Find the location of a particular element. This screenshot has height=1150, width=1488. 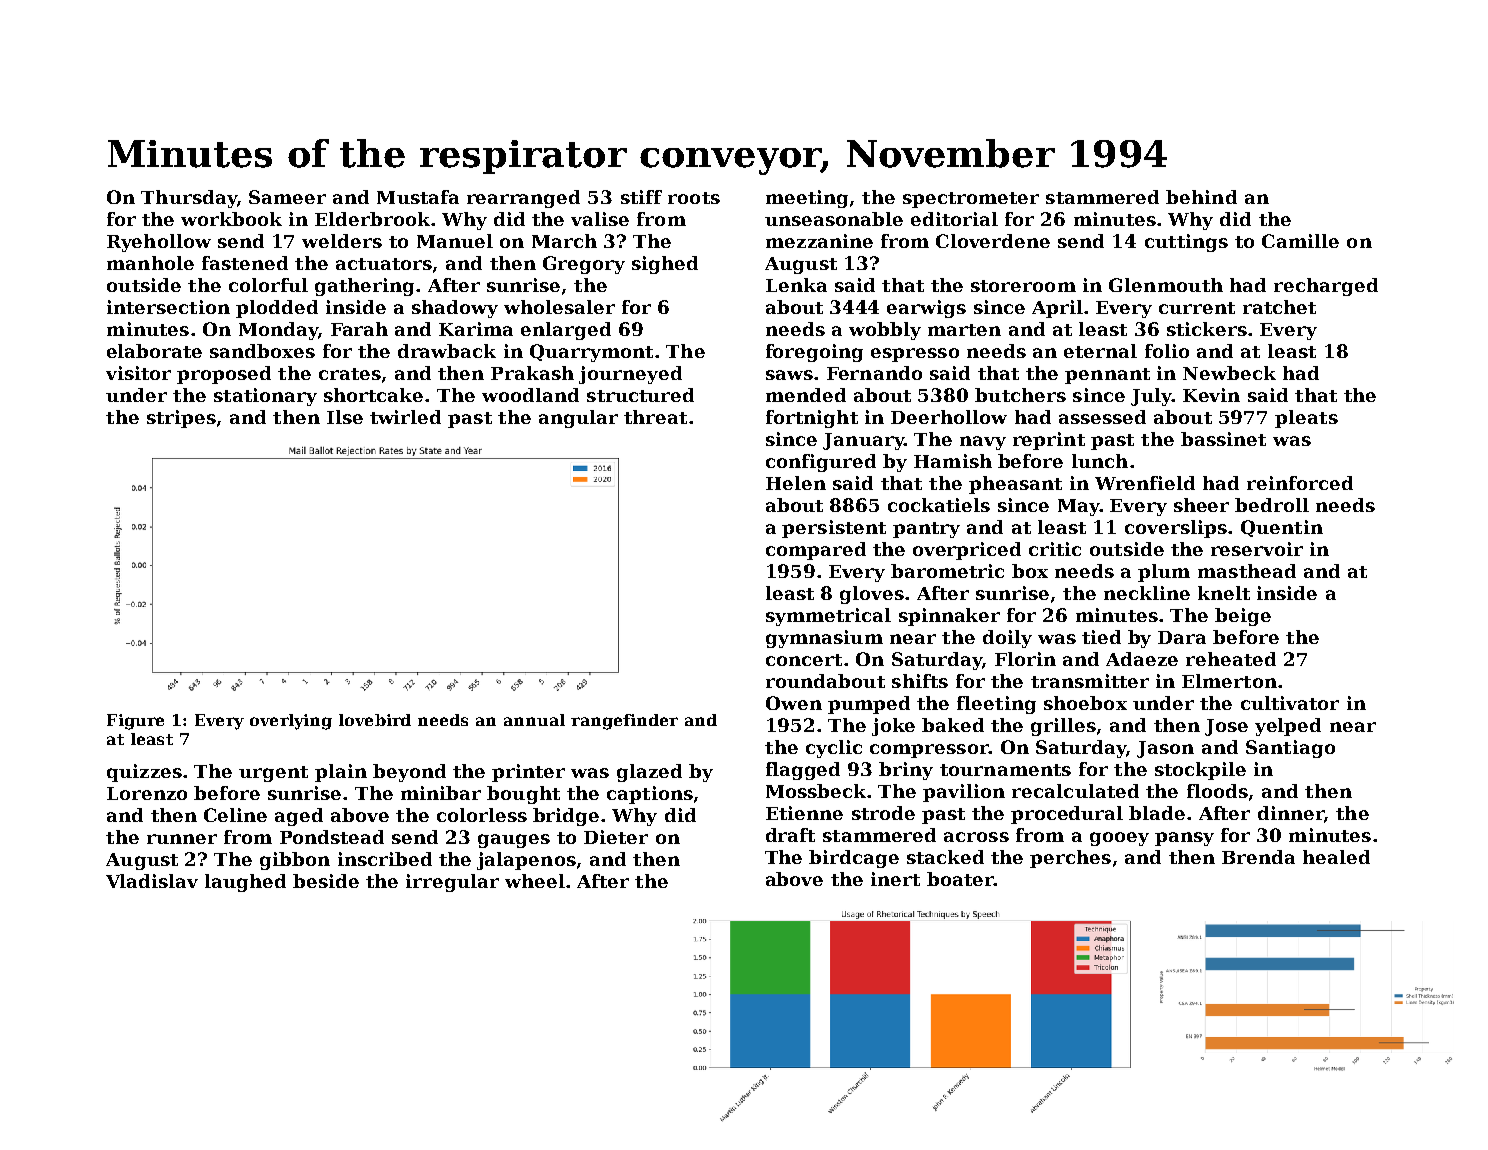

spectrometer is located at coordinates (971, 200).
